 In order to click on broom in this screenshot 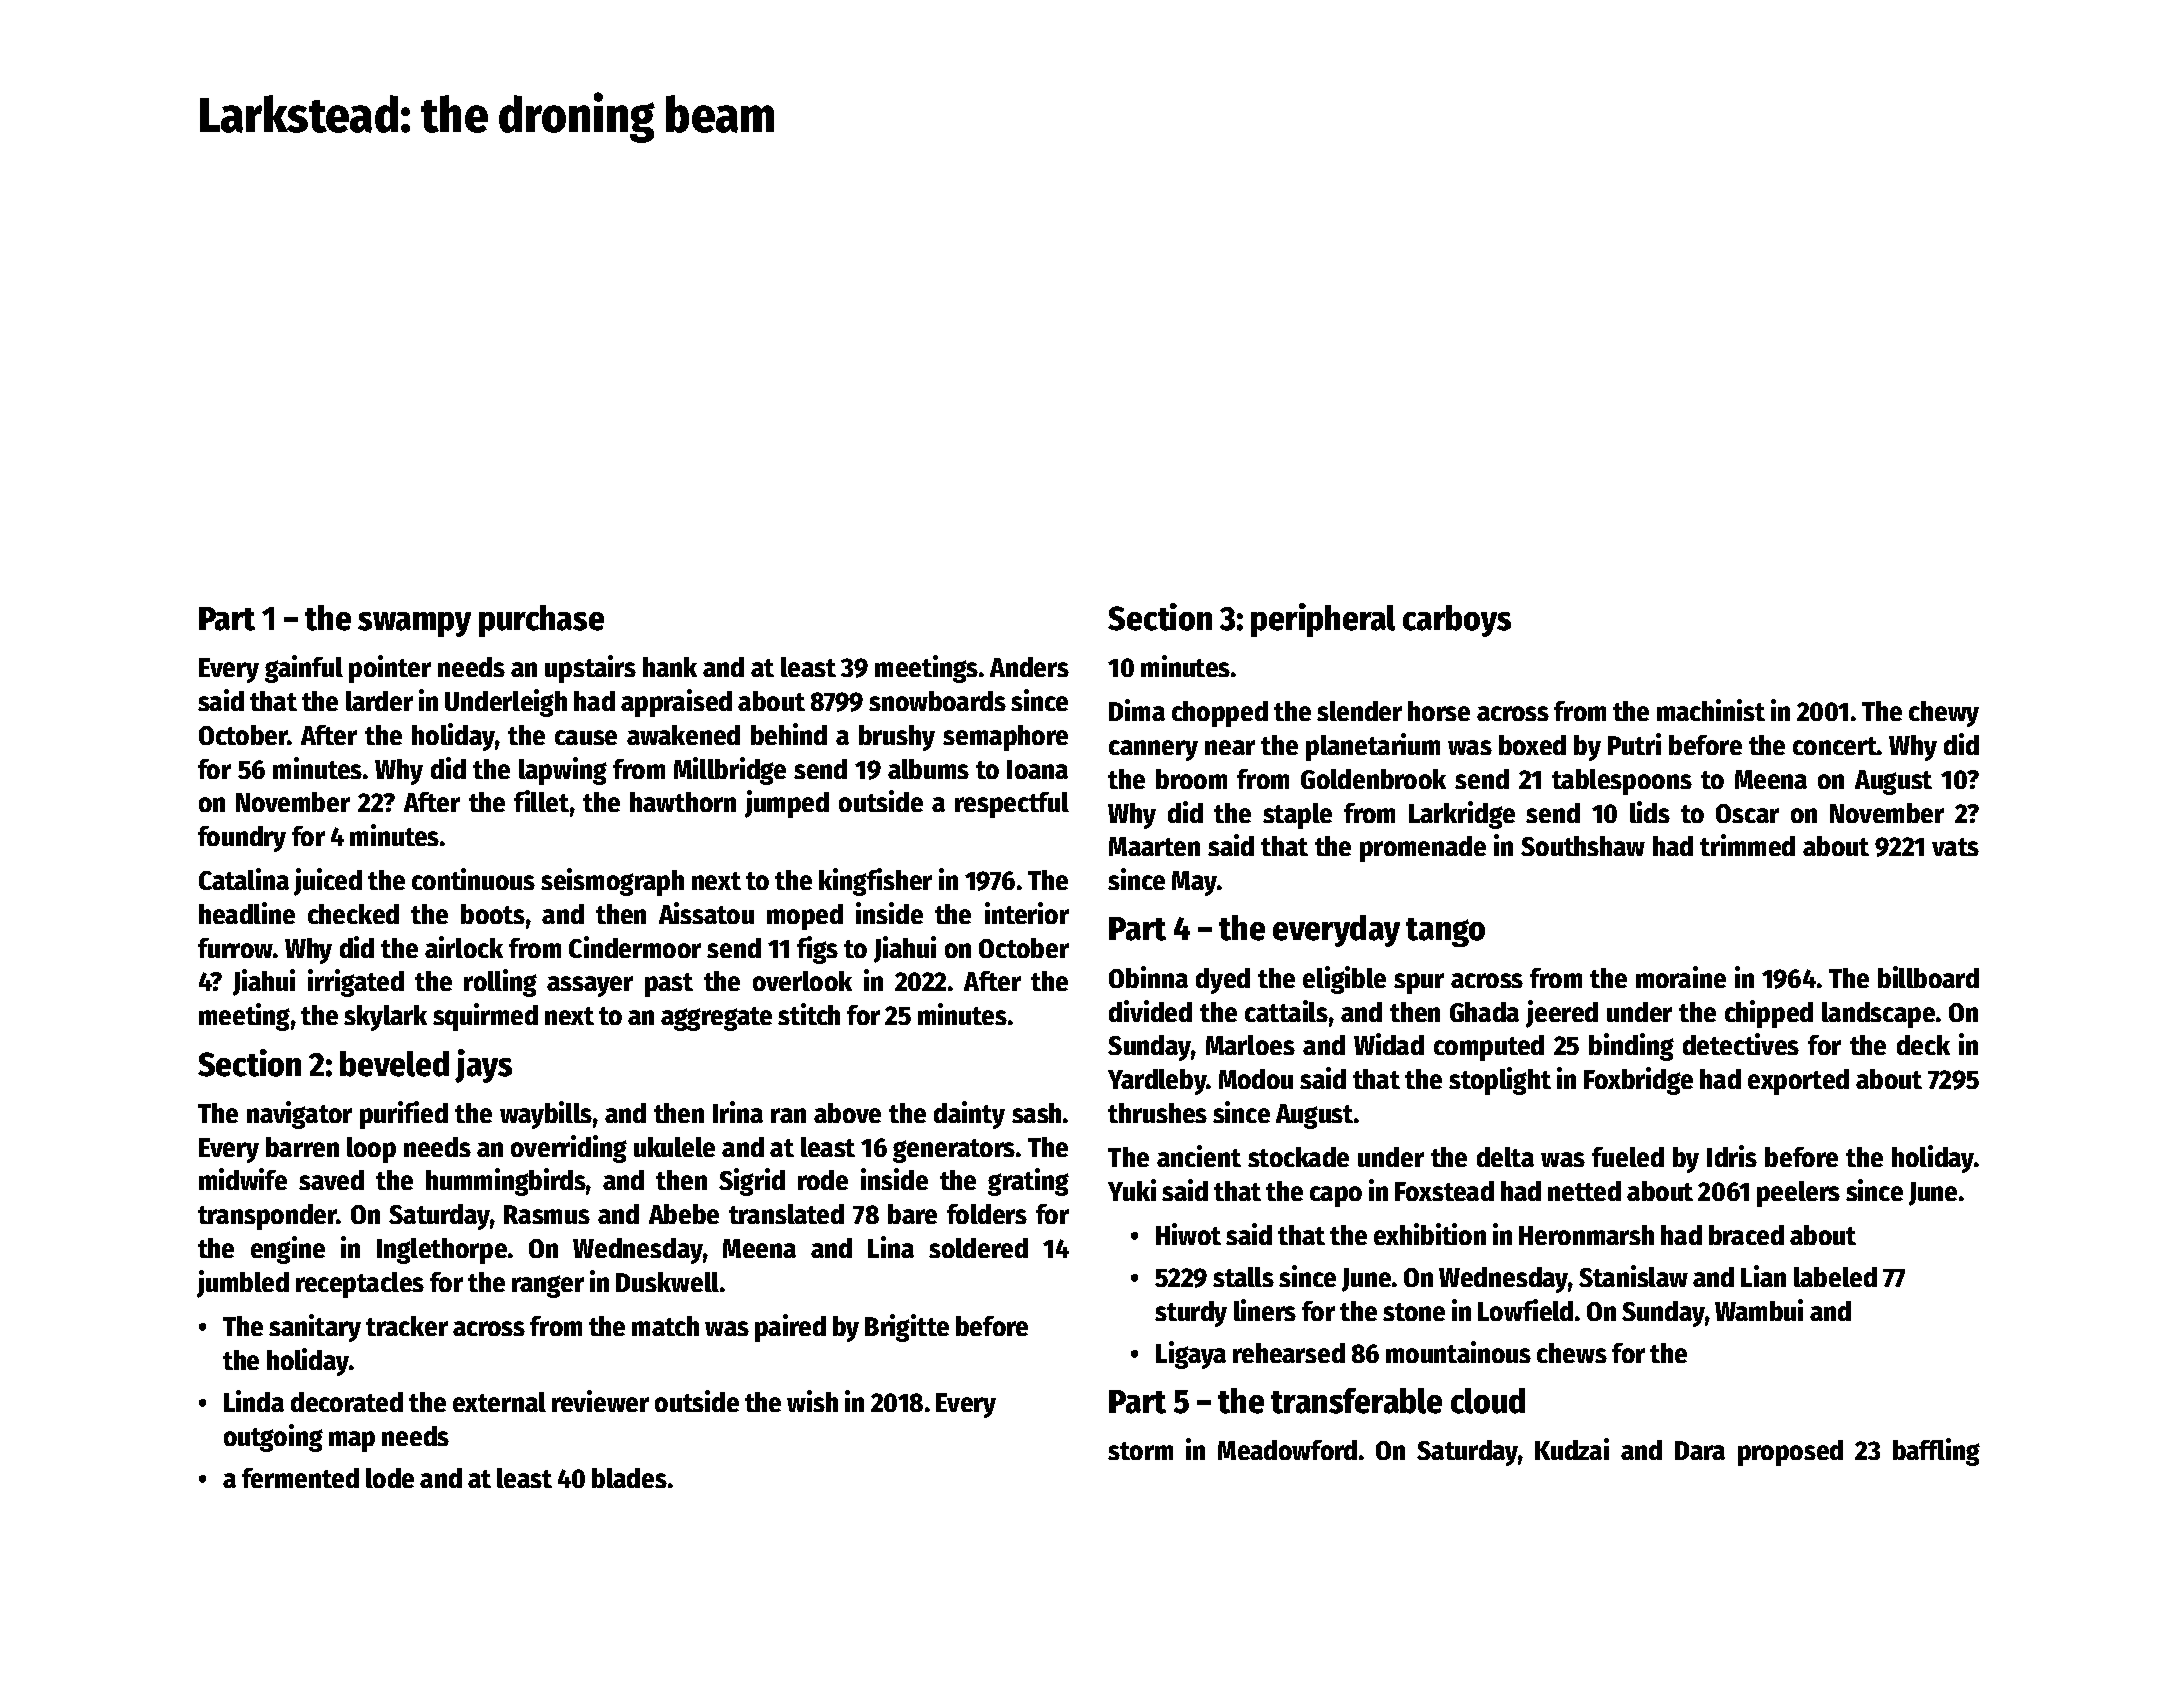, I will do `click(1191, 779)`.
